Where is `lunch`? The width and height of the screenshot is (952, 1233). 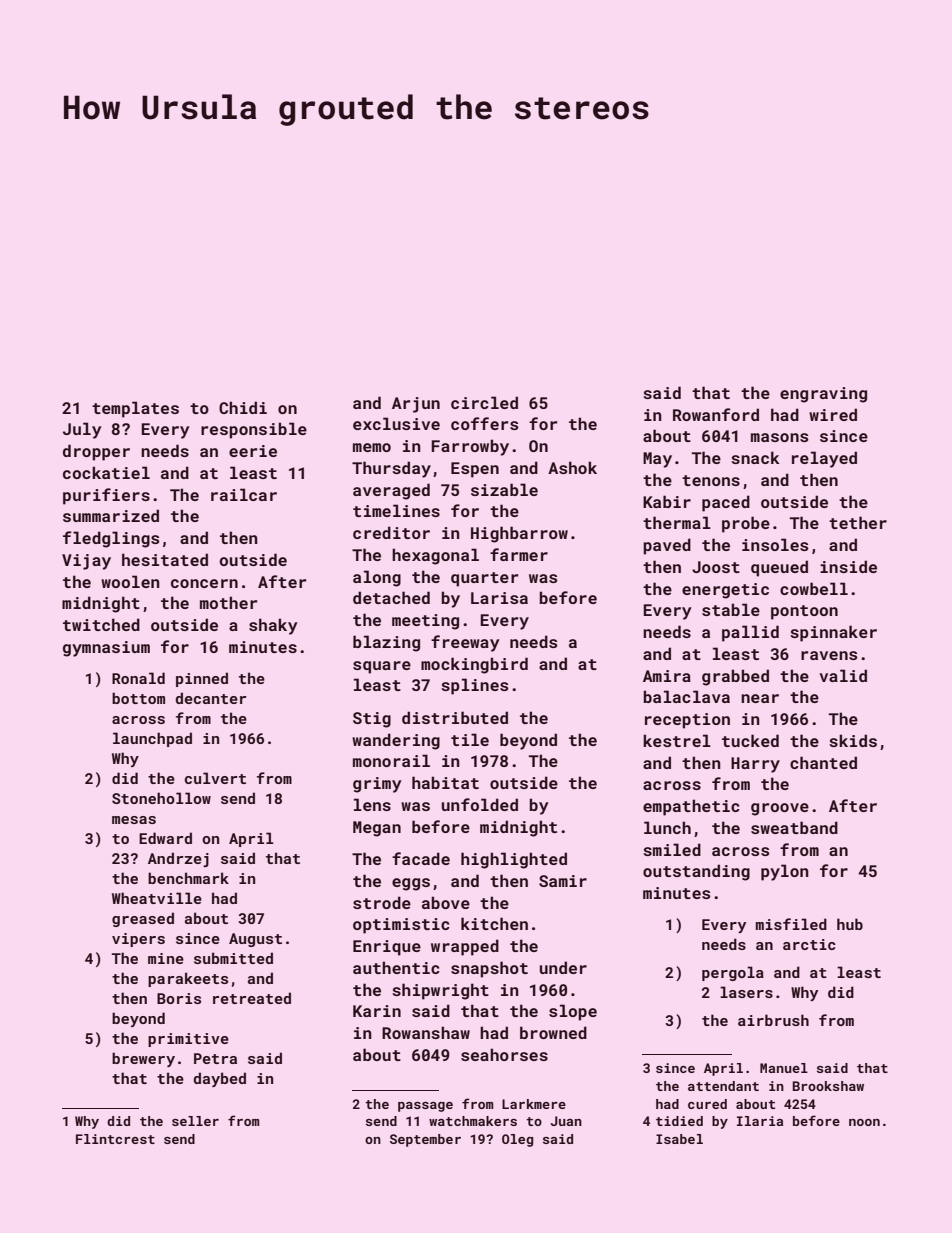 lunch is located at coordinates (667, 827).
